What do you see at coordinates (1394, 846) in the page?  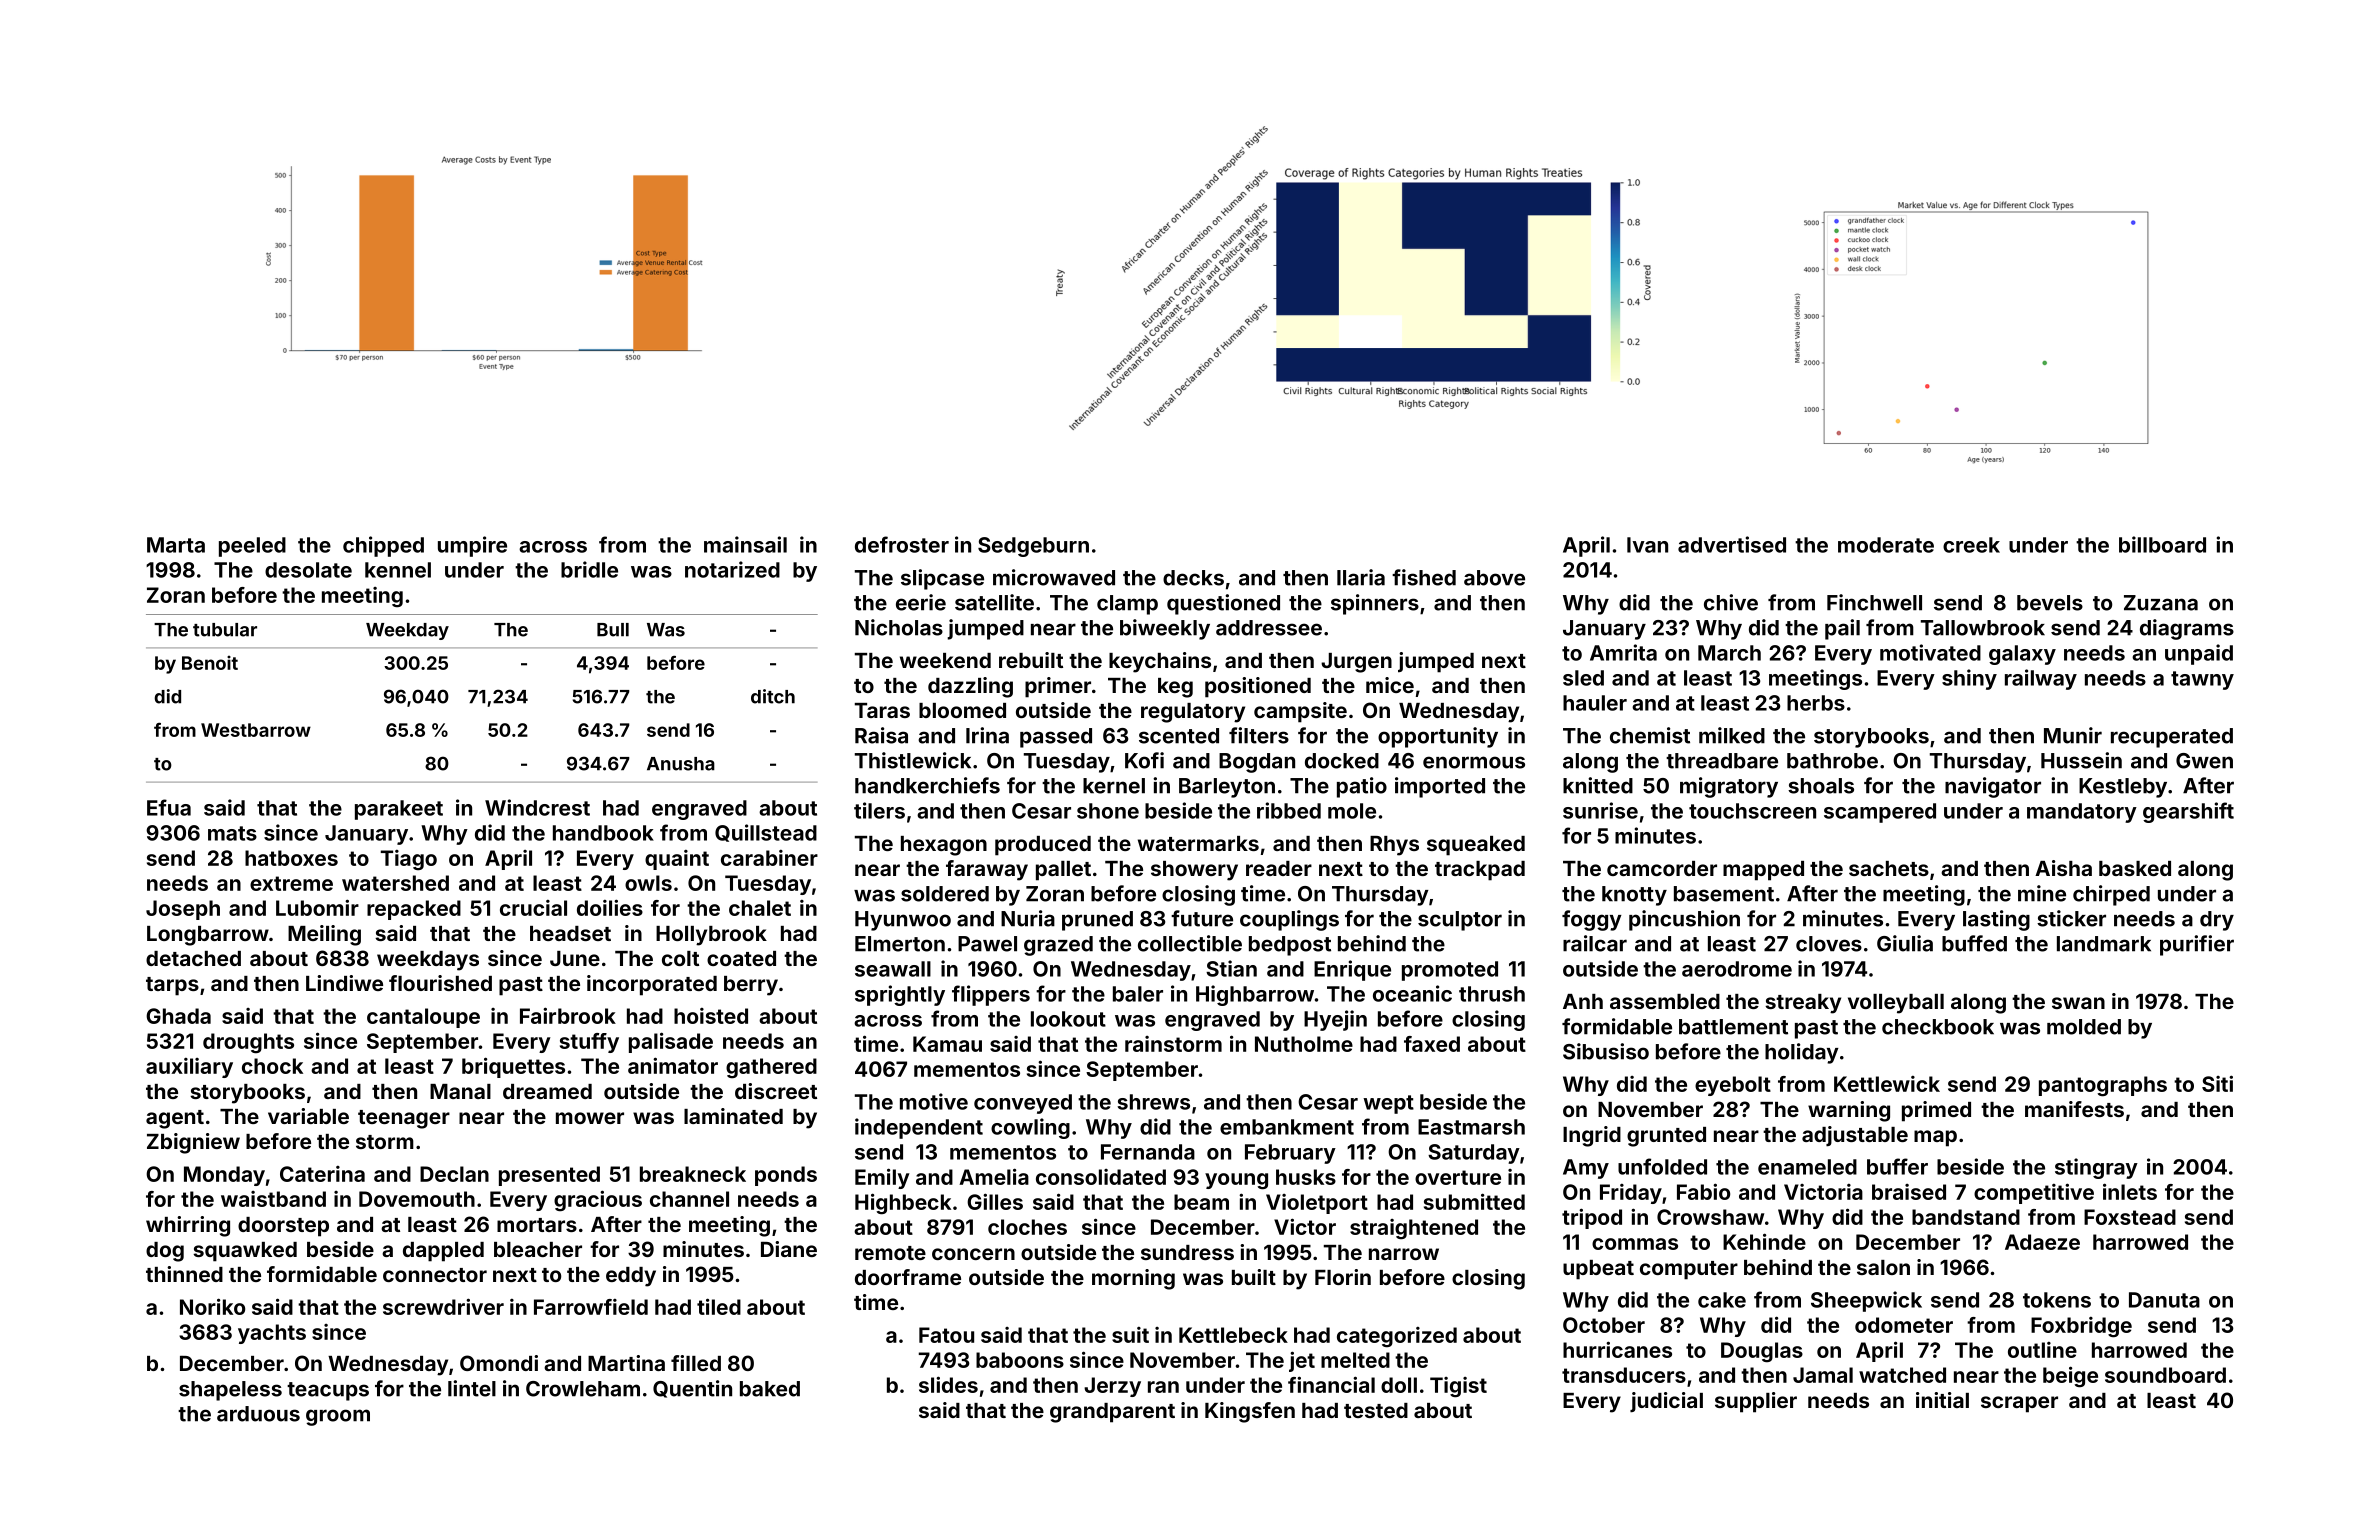 I see `Rhys` at bounding box center [1394, 846].
